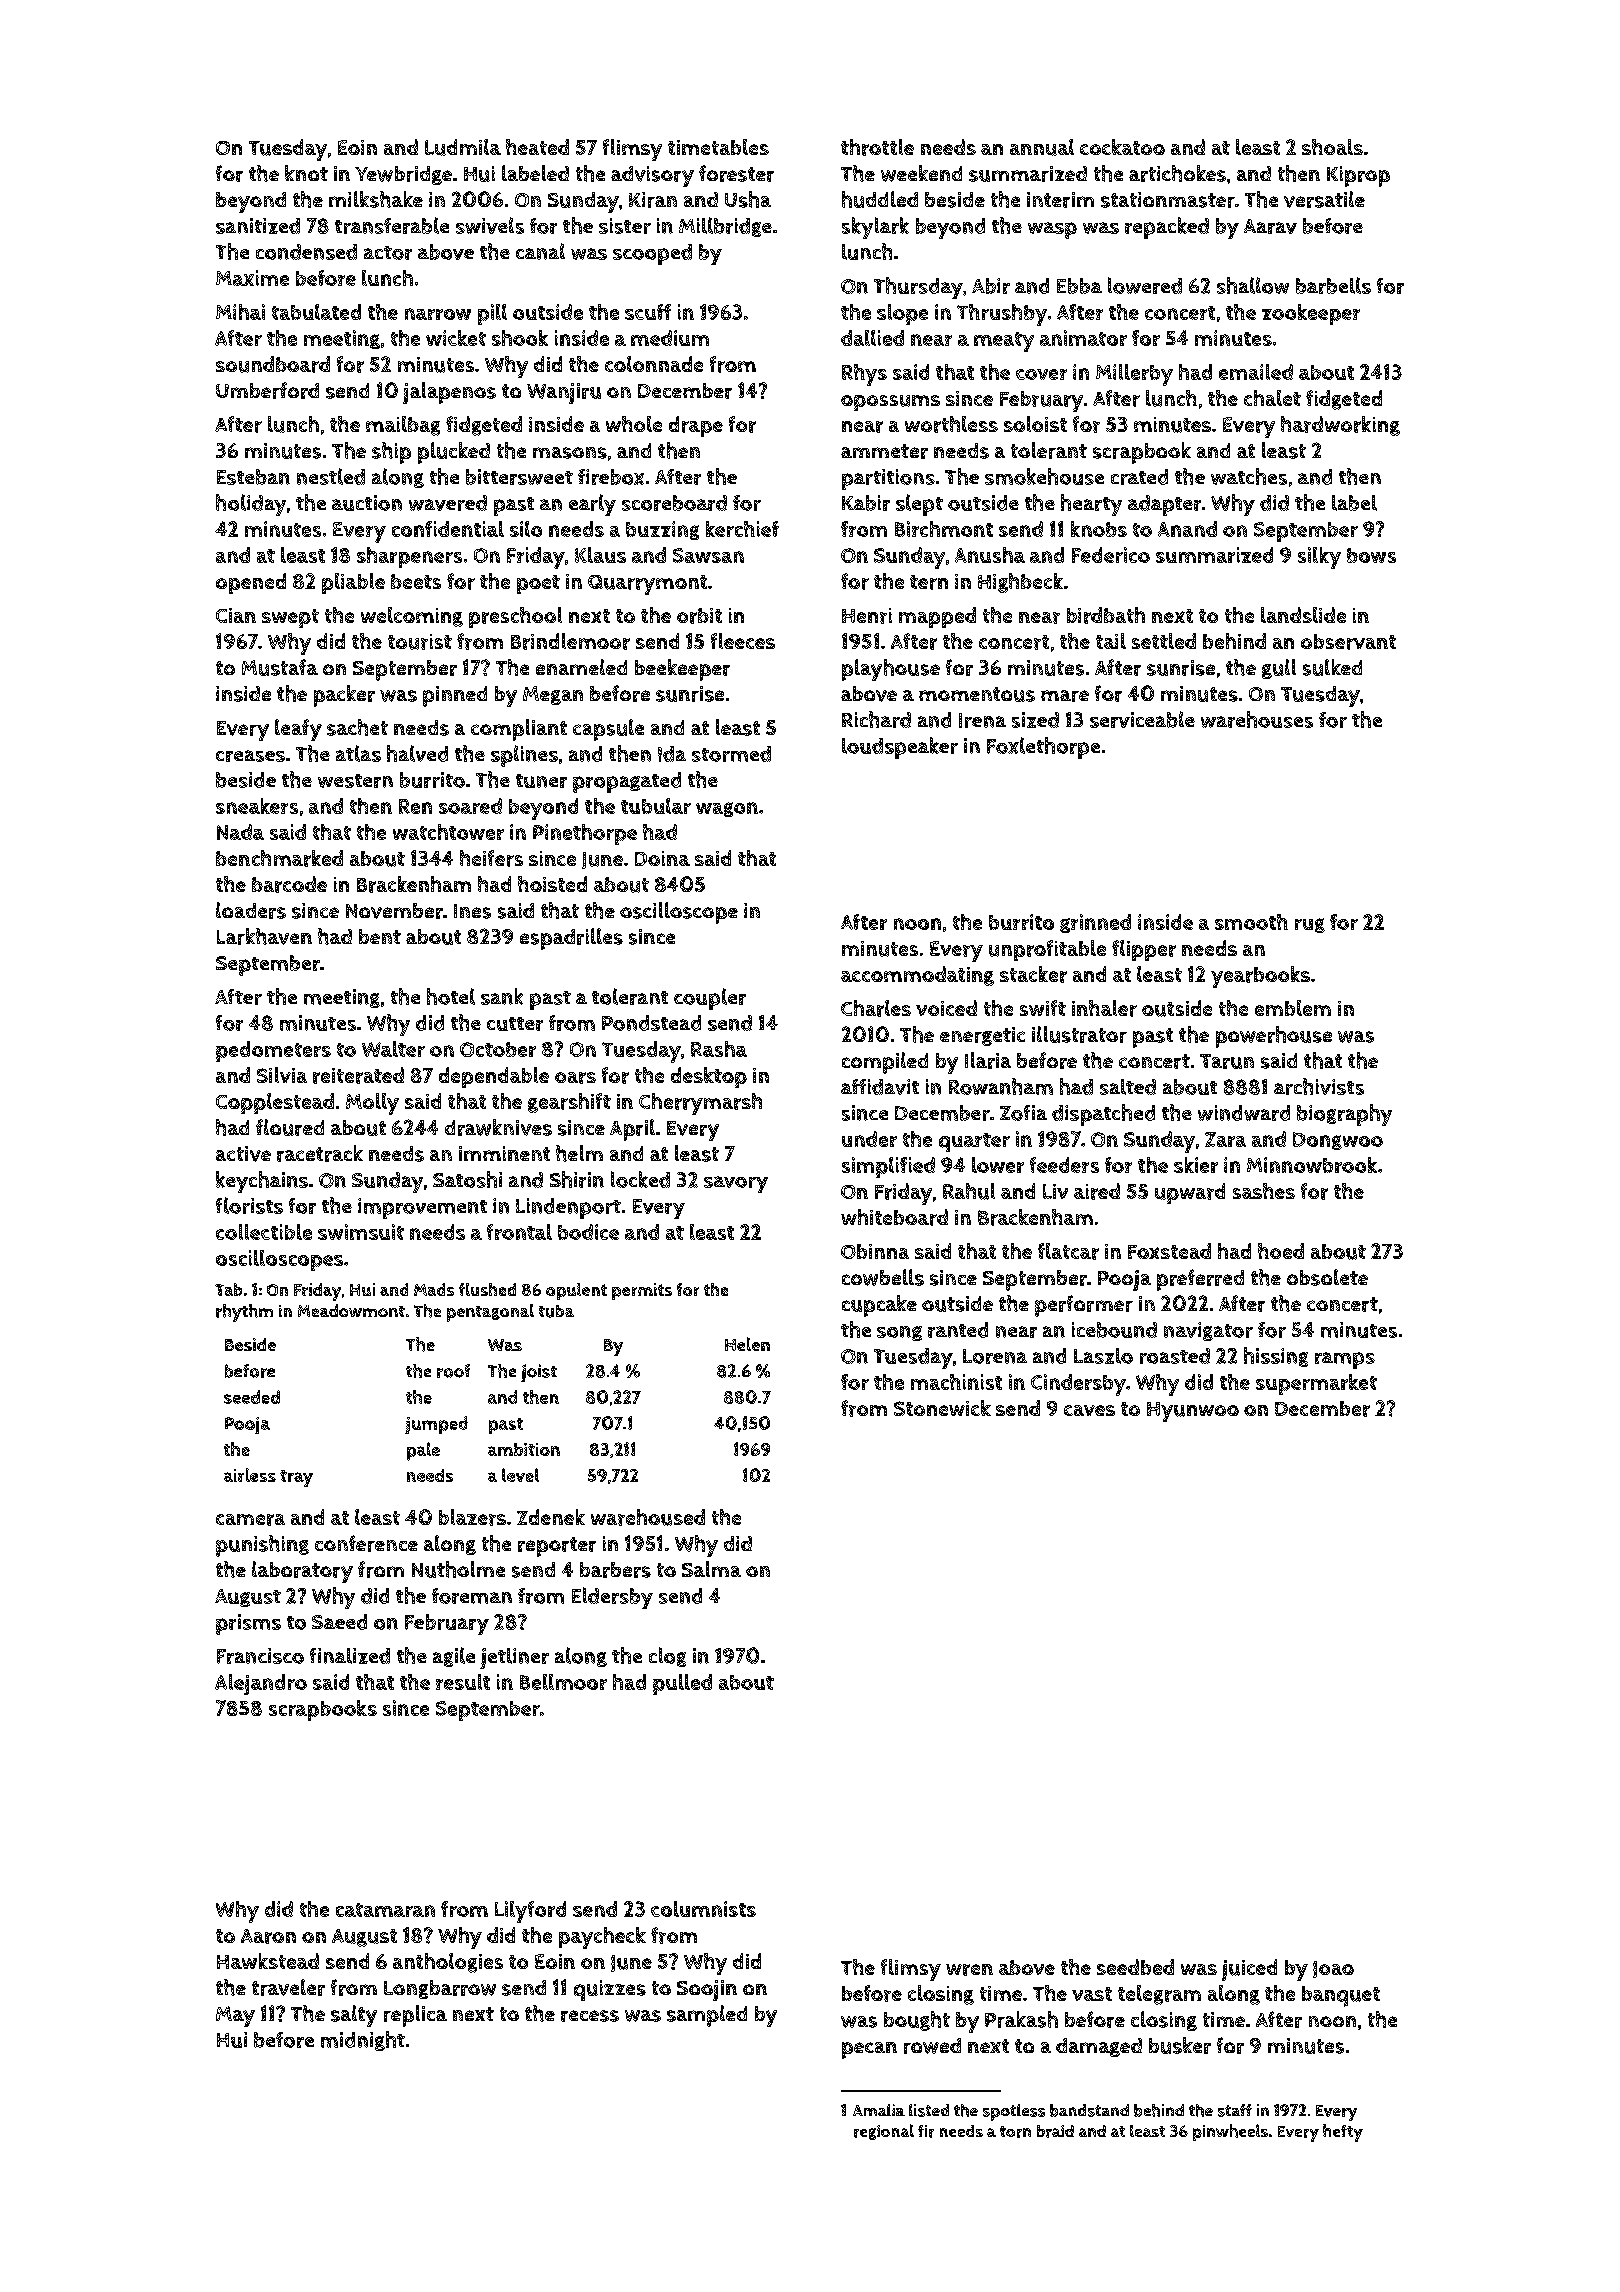  Describe the element at coordinates (250, 756) in the screenshot. I see `creases` at that location.
